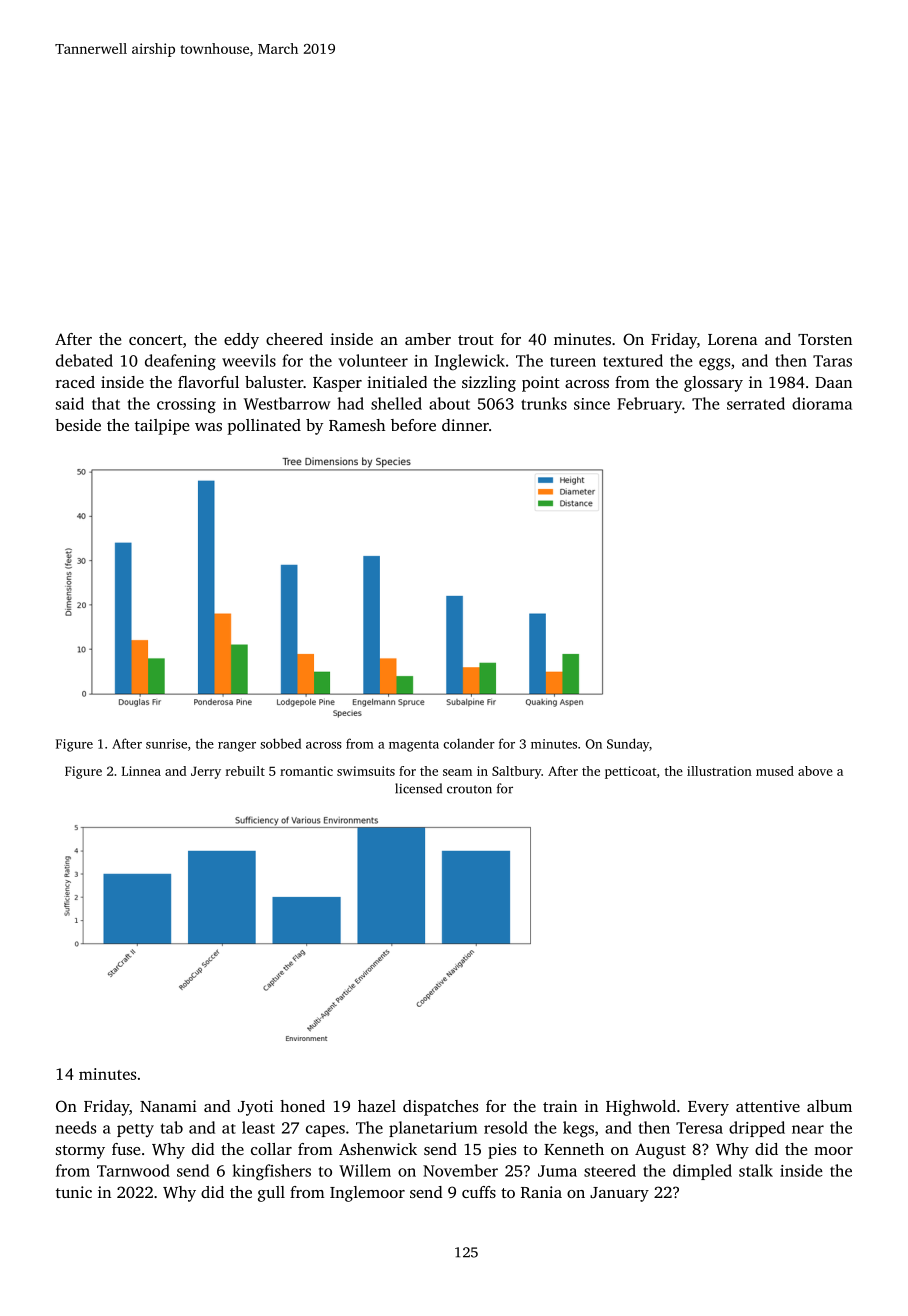 The width and height of the screenshot is (908, 1316). Describe the element at coordinates (733, 339) in the screenshot. I see `Lorena` at that location.
